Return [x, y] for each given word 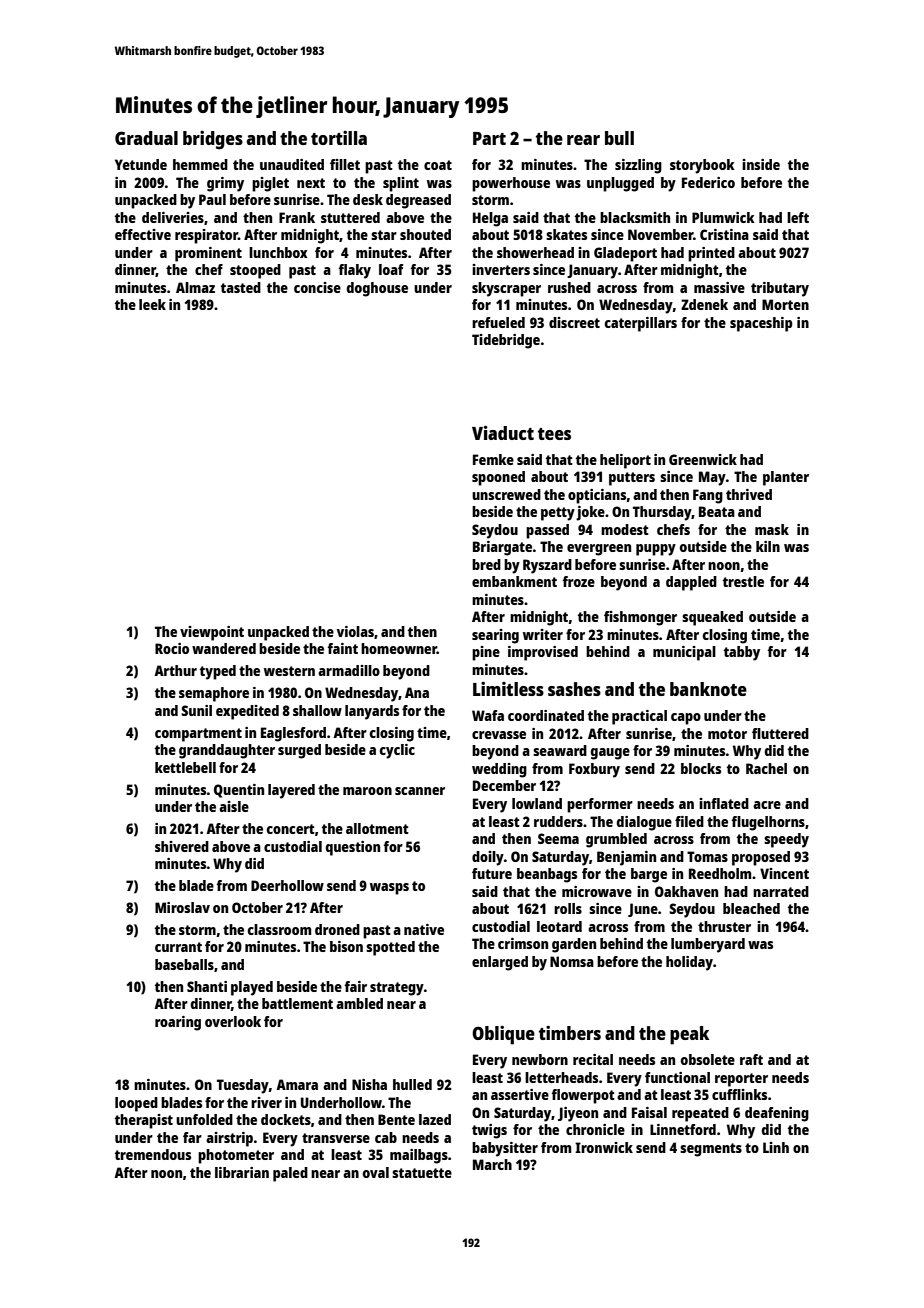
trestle [743, 581]
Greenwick [703, 459]
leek [152, 304]
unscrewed [506, 494]
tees [554, 434]
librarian [242, 1172]
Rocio [172, 648]
